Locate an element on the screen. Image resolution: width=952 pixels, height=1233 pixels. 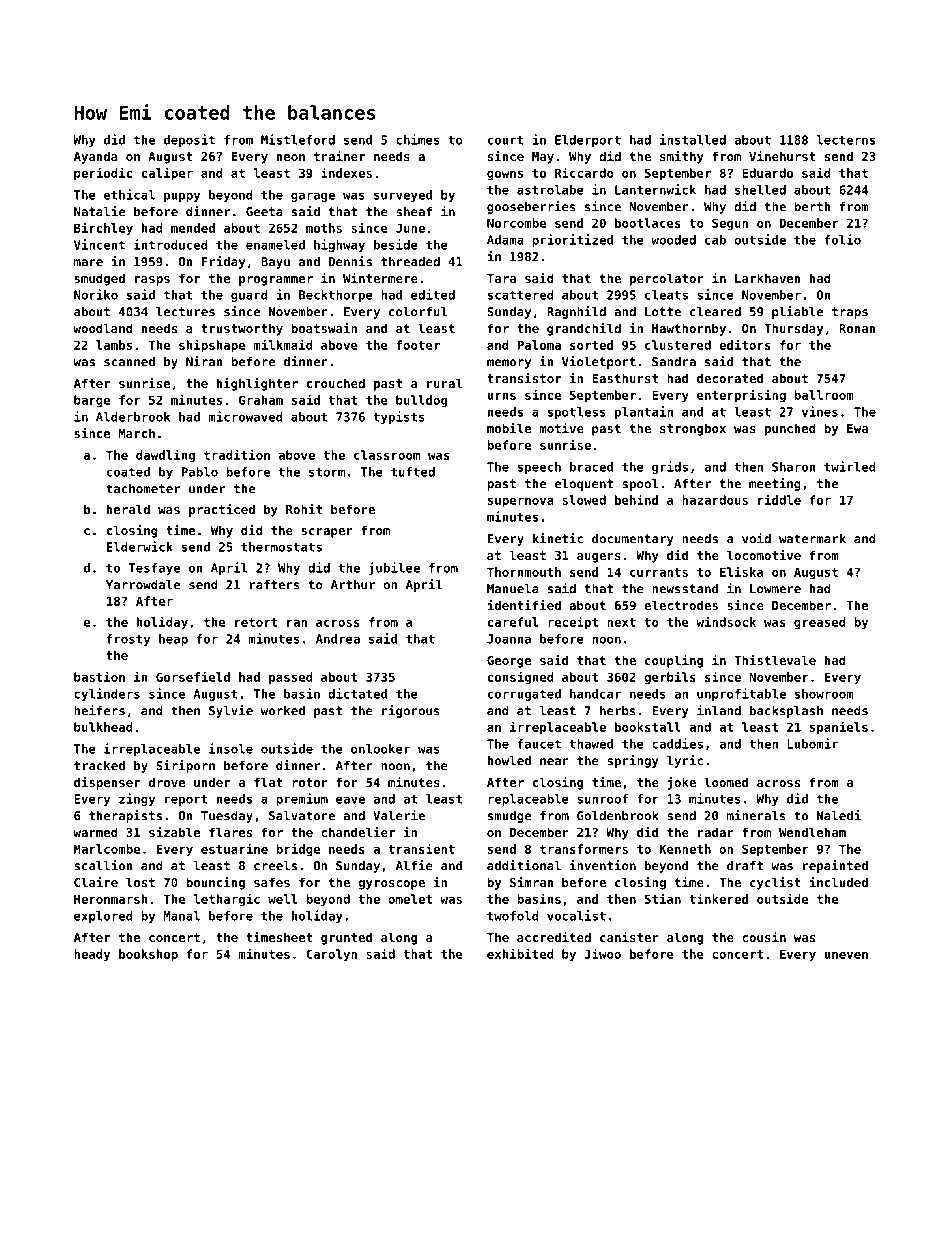
omelet is located at coordinates (410, 899).
